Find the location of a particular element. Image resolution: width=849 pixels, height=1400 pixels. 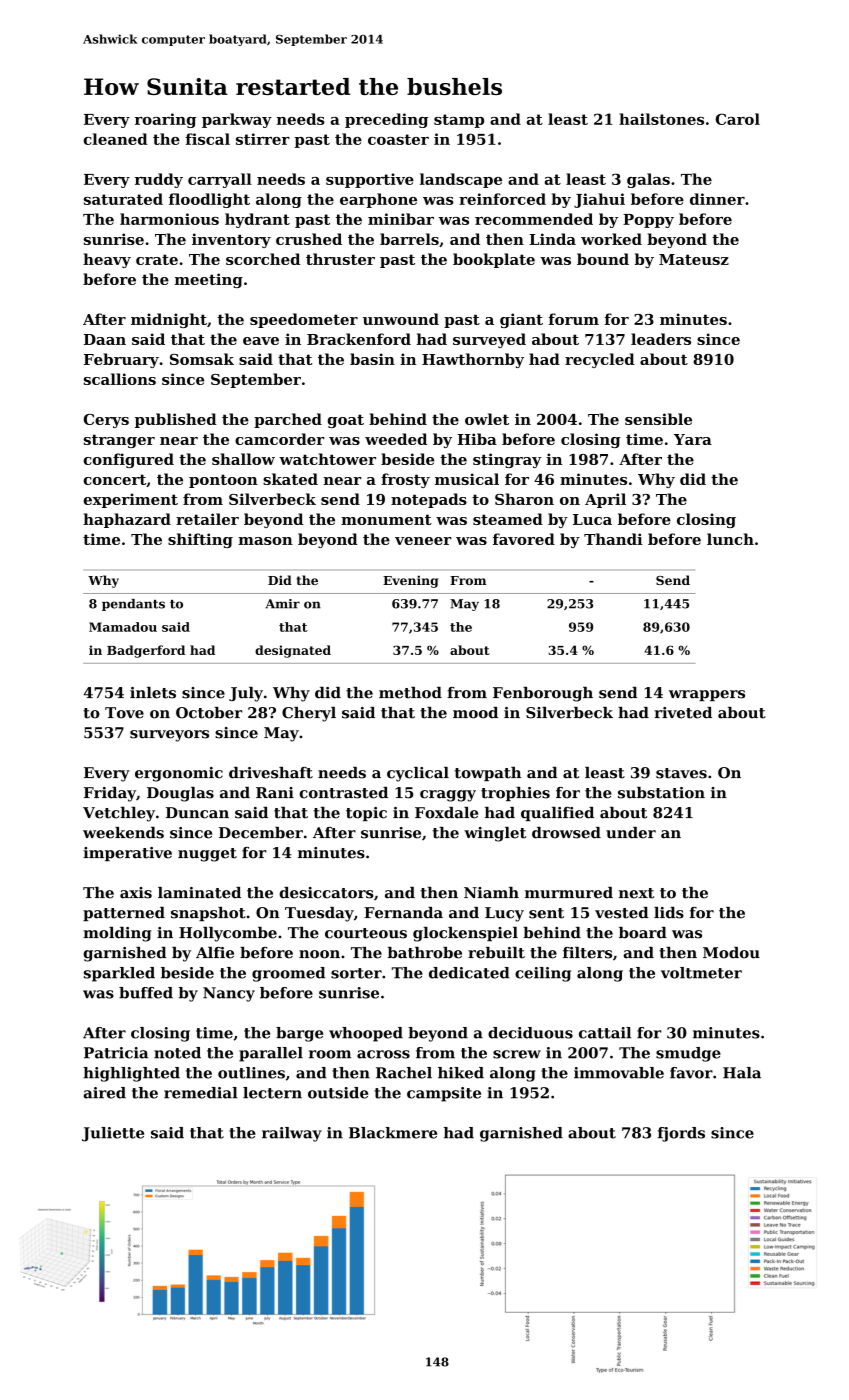

Modou is located at coordinates (731, 953).
